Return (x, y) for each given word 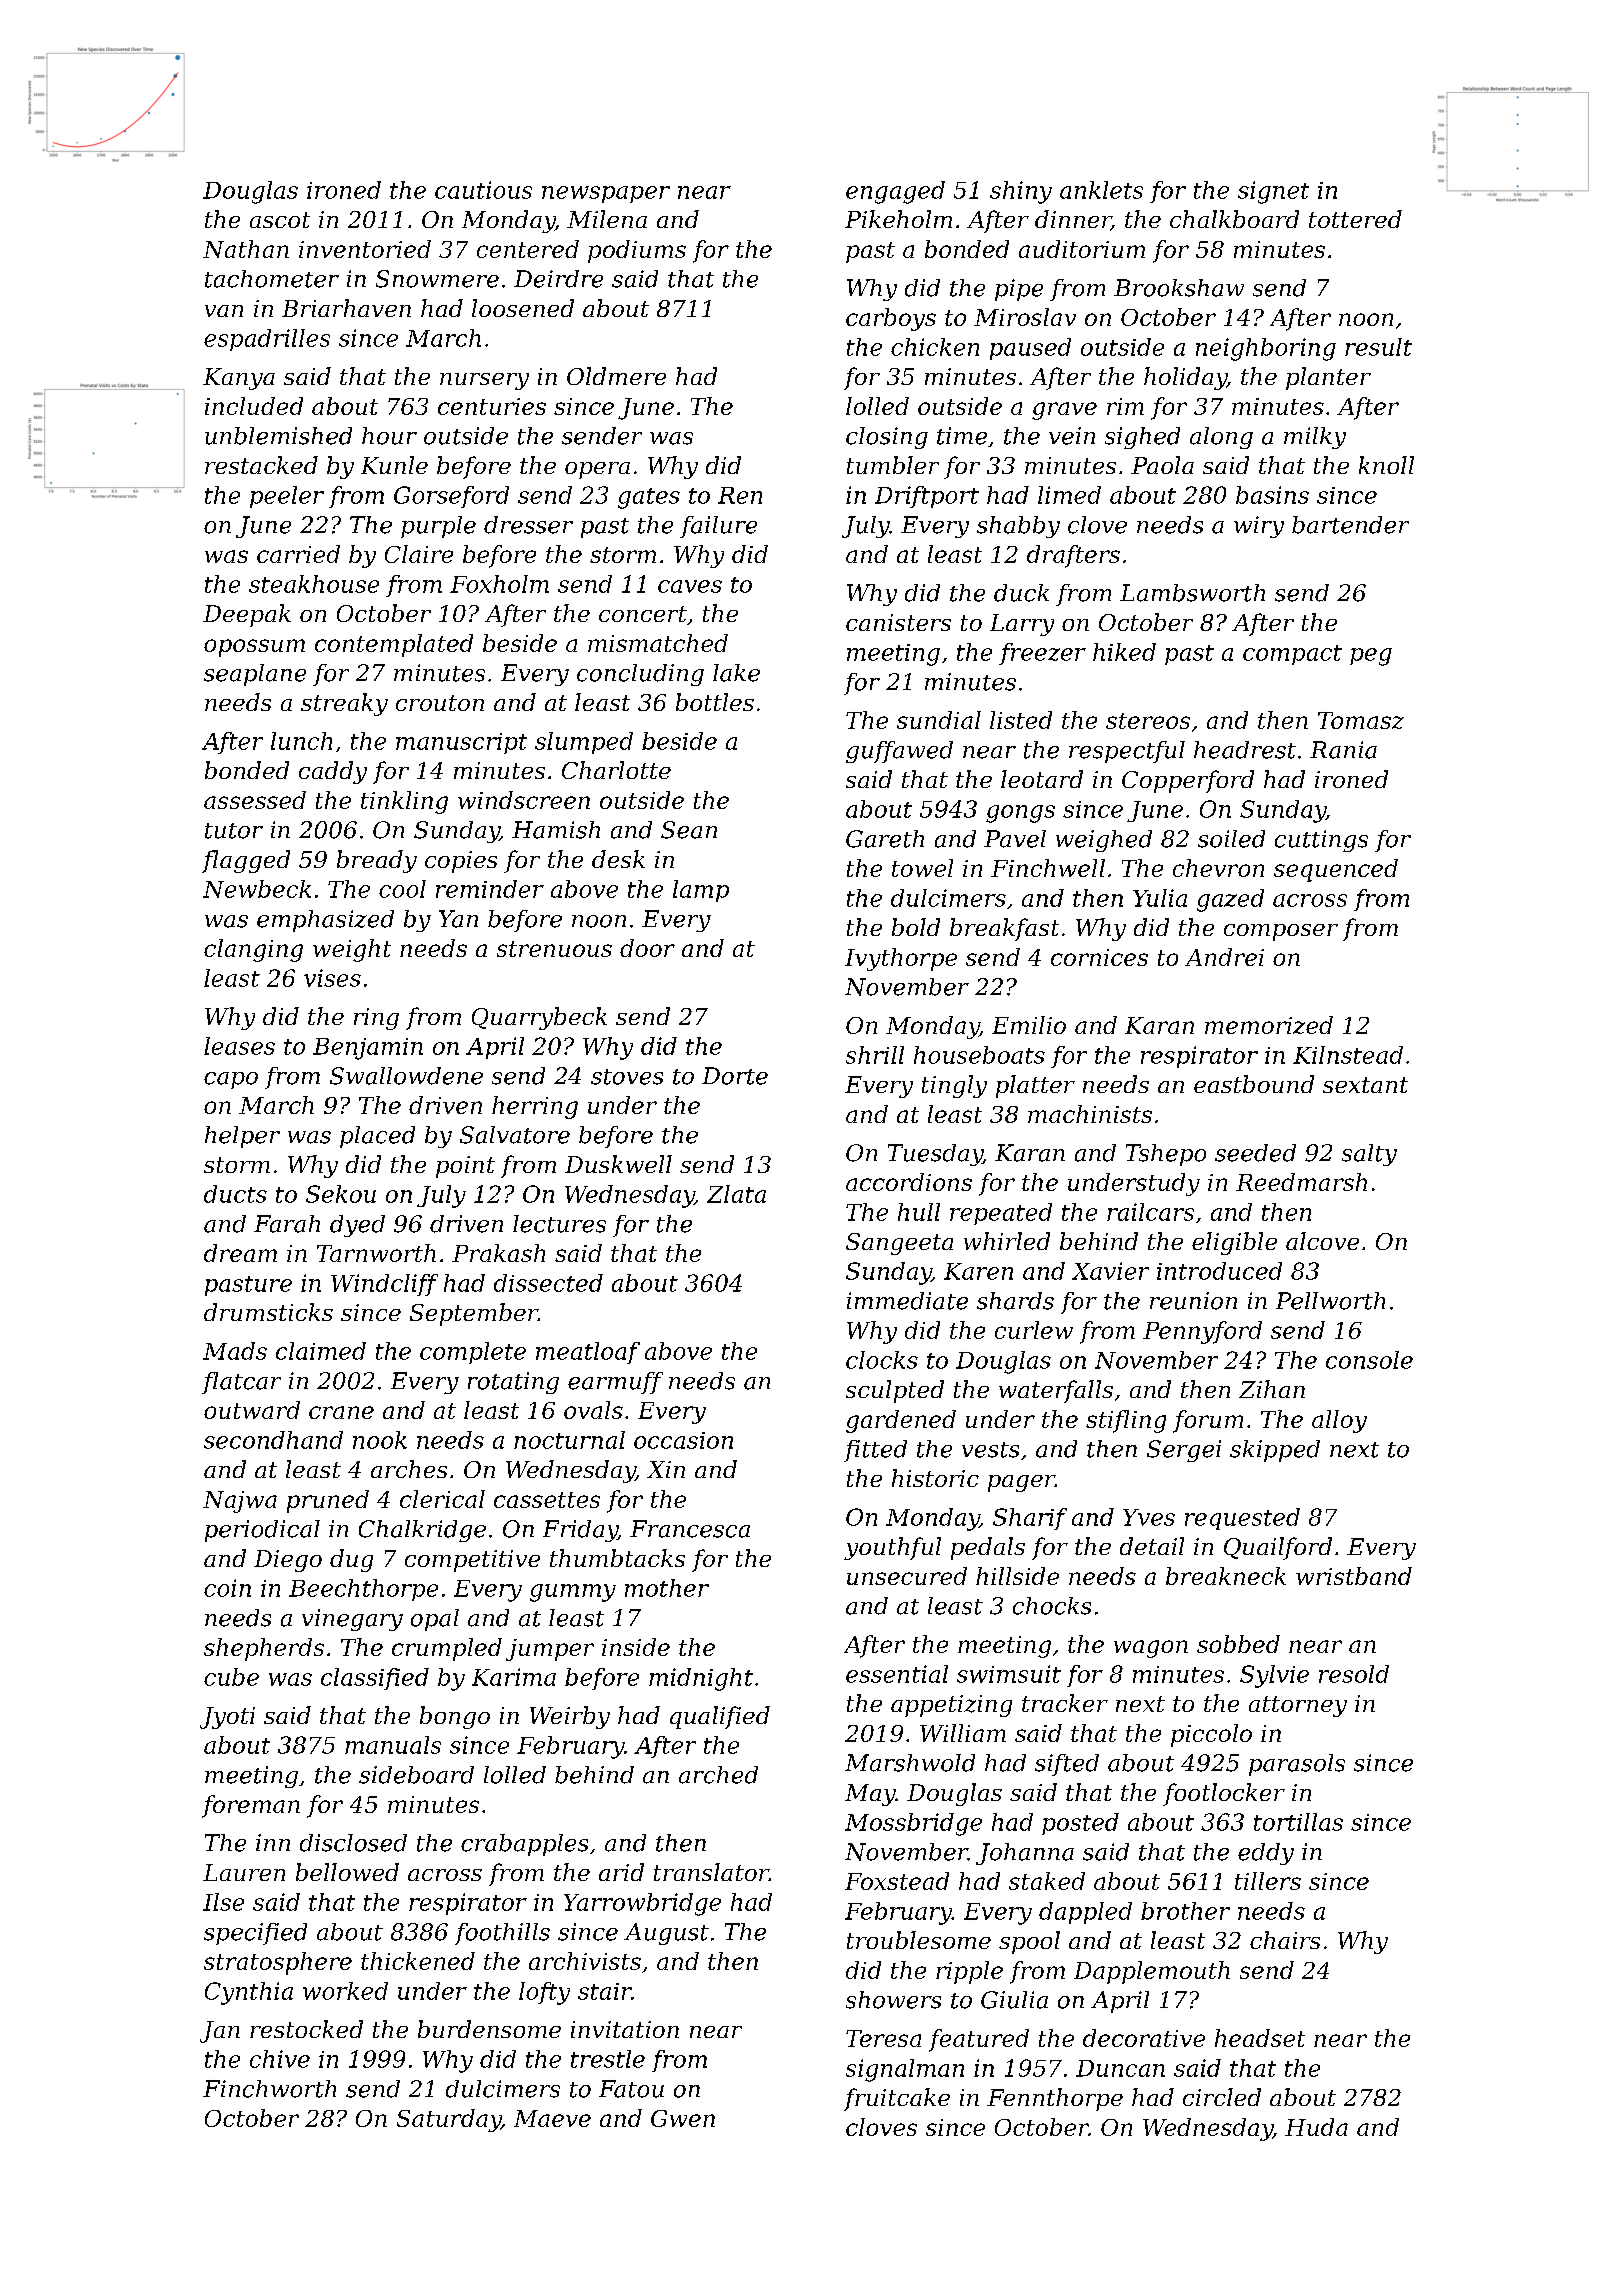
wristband (1354, 1576)
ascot (280, 220)
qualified (720, 1717)
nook (380, 1440)
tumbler (893, 465)
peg (1371, 657)
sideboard (416, 1775)
